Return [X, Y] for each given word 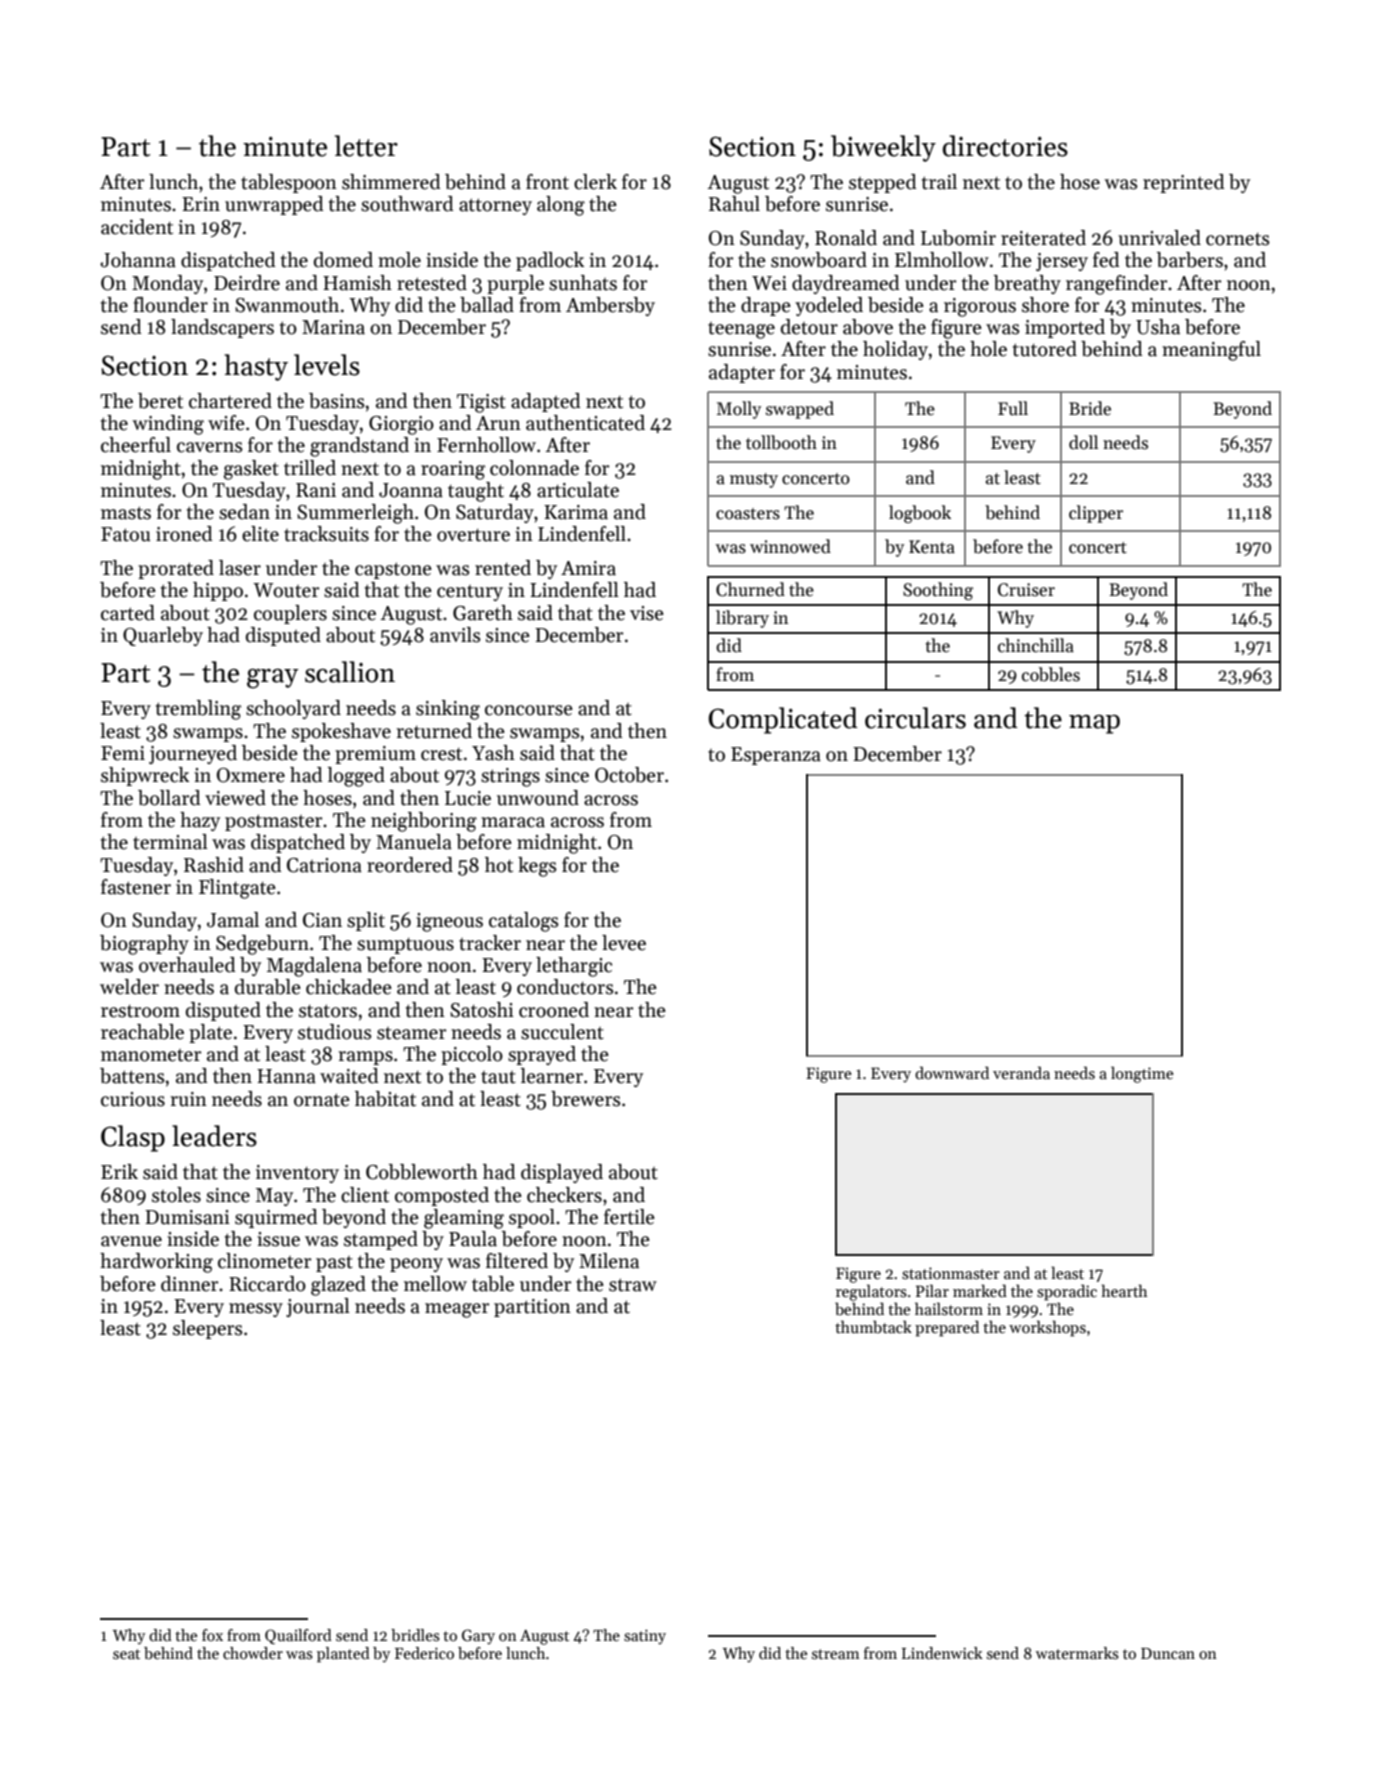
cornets [1238, 239]
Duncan [1168, 1653]
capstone [393, 570]
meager [457, 1310]
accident [137, 227]
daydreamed [846, 284]
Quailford [298, 1636]
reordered [410, 865]
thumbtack [873, 1326]
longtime [1142, 1074]
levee [624, 943]
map [1094, 724]
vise [647, 613]
